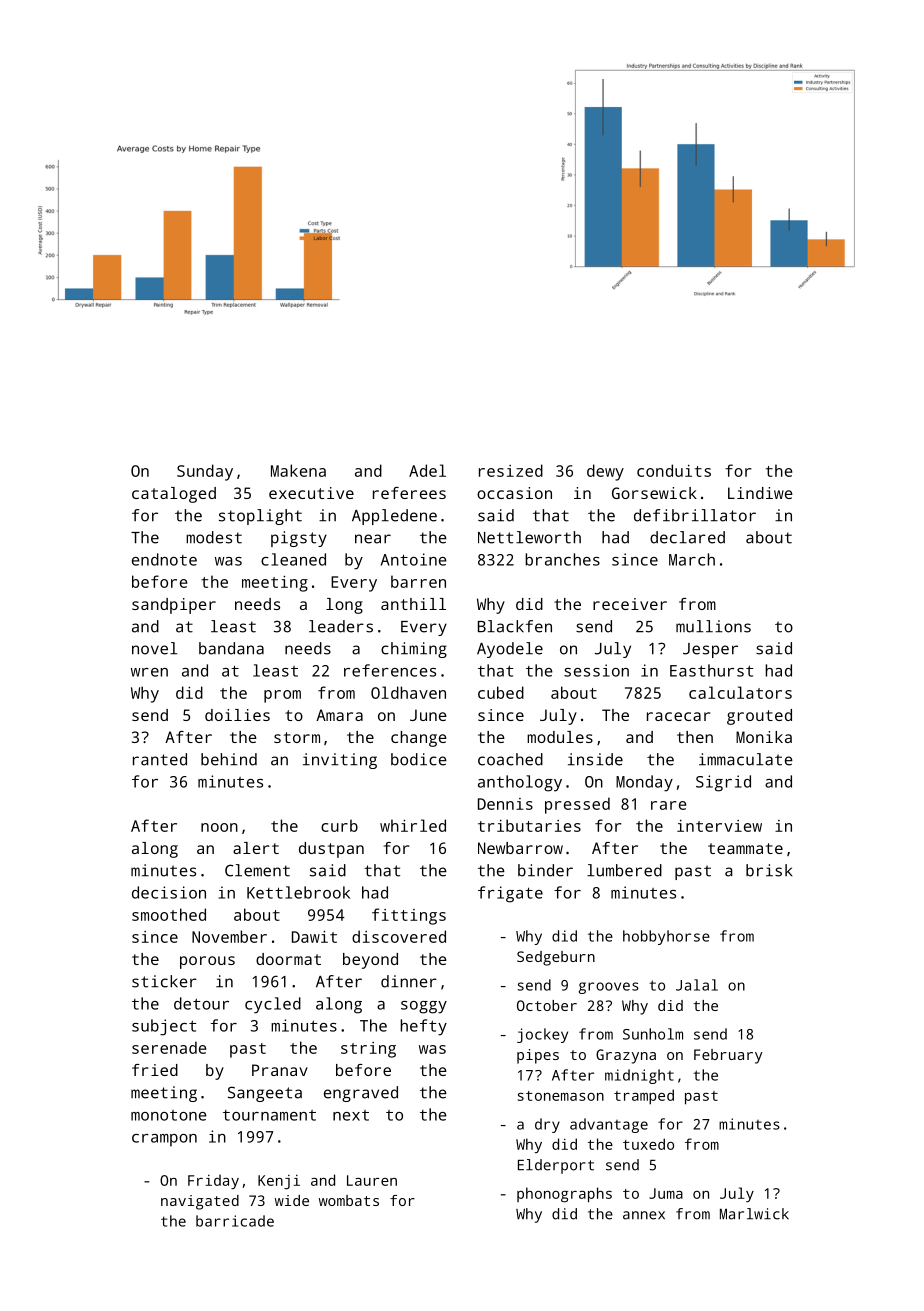 The height and width of the screenshot is (1311, 924). Describe the element at coordinates (562, 559) in the screenshot. I see `branches` at that location.
